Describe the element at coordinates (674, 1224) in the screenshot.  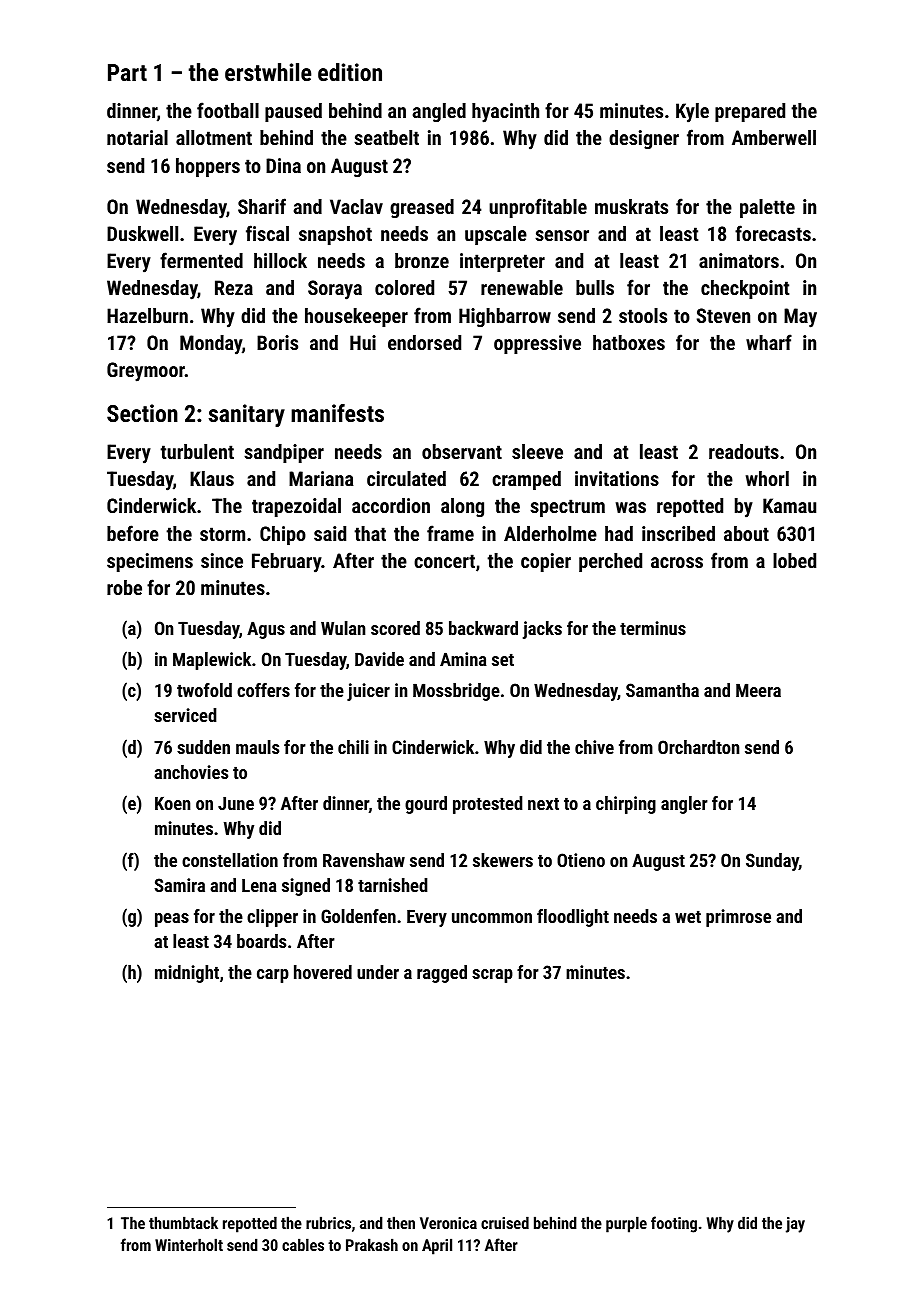
I see `footing` at that location.
